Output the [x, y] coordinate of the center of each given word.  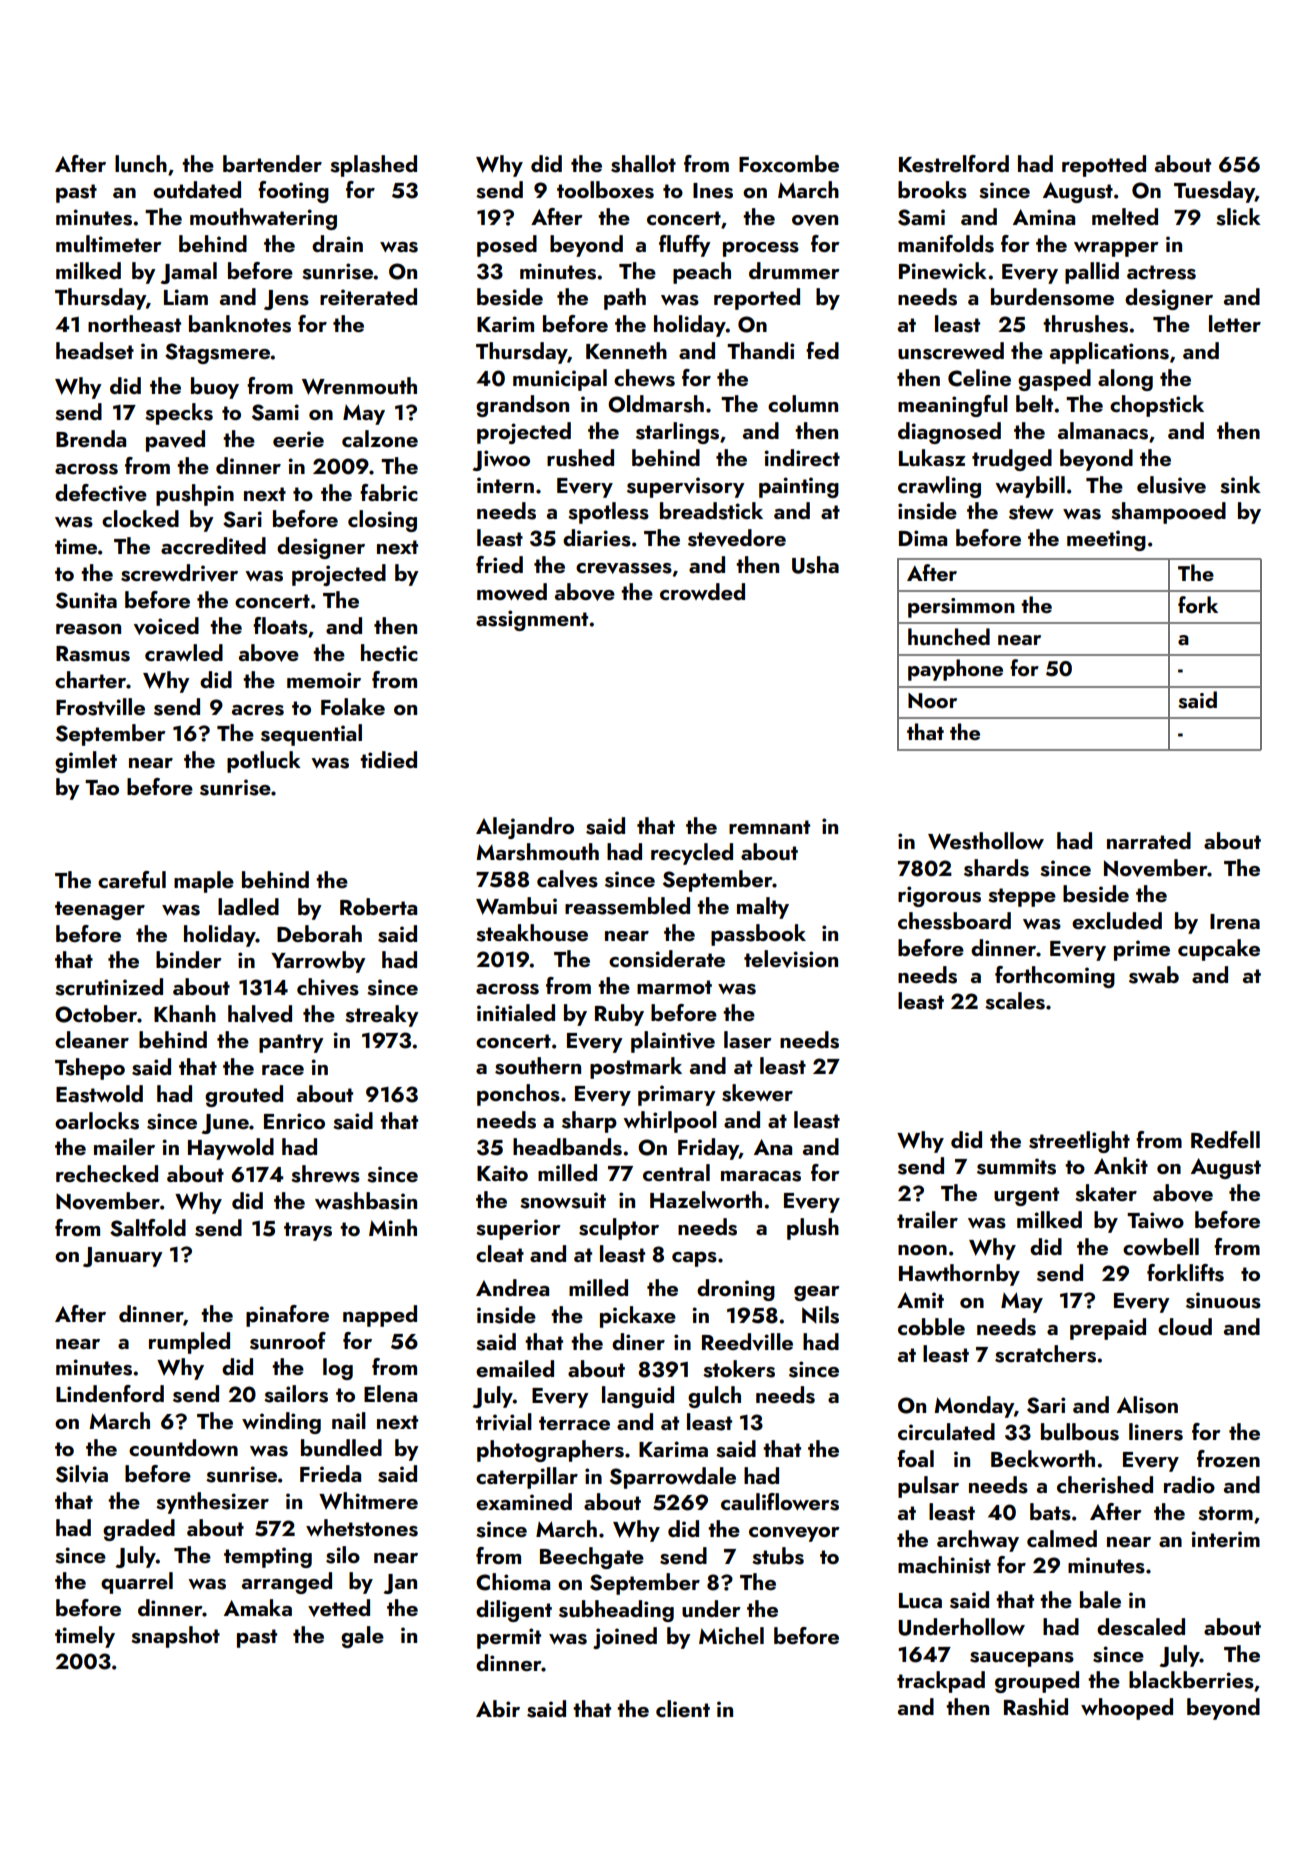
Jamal [188, 273]
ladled [248, 906]
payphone [955, 670]
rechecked [107, 1173]
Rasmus [93, 654]
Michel [731, 1635]
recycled [692, 854]
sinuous [1223, 1300]
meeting [1106, 540]
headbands [567, 1147]
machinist [944, 1565]
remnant [769, 827]
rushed [580, 458]
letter [1235, 323]
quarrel [137, 1583]
